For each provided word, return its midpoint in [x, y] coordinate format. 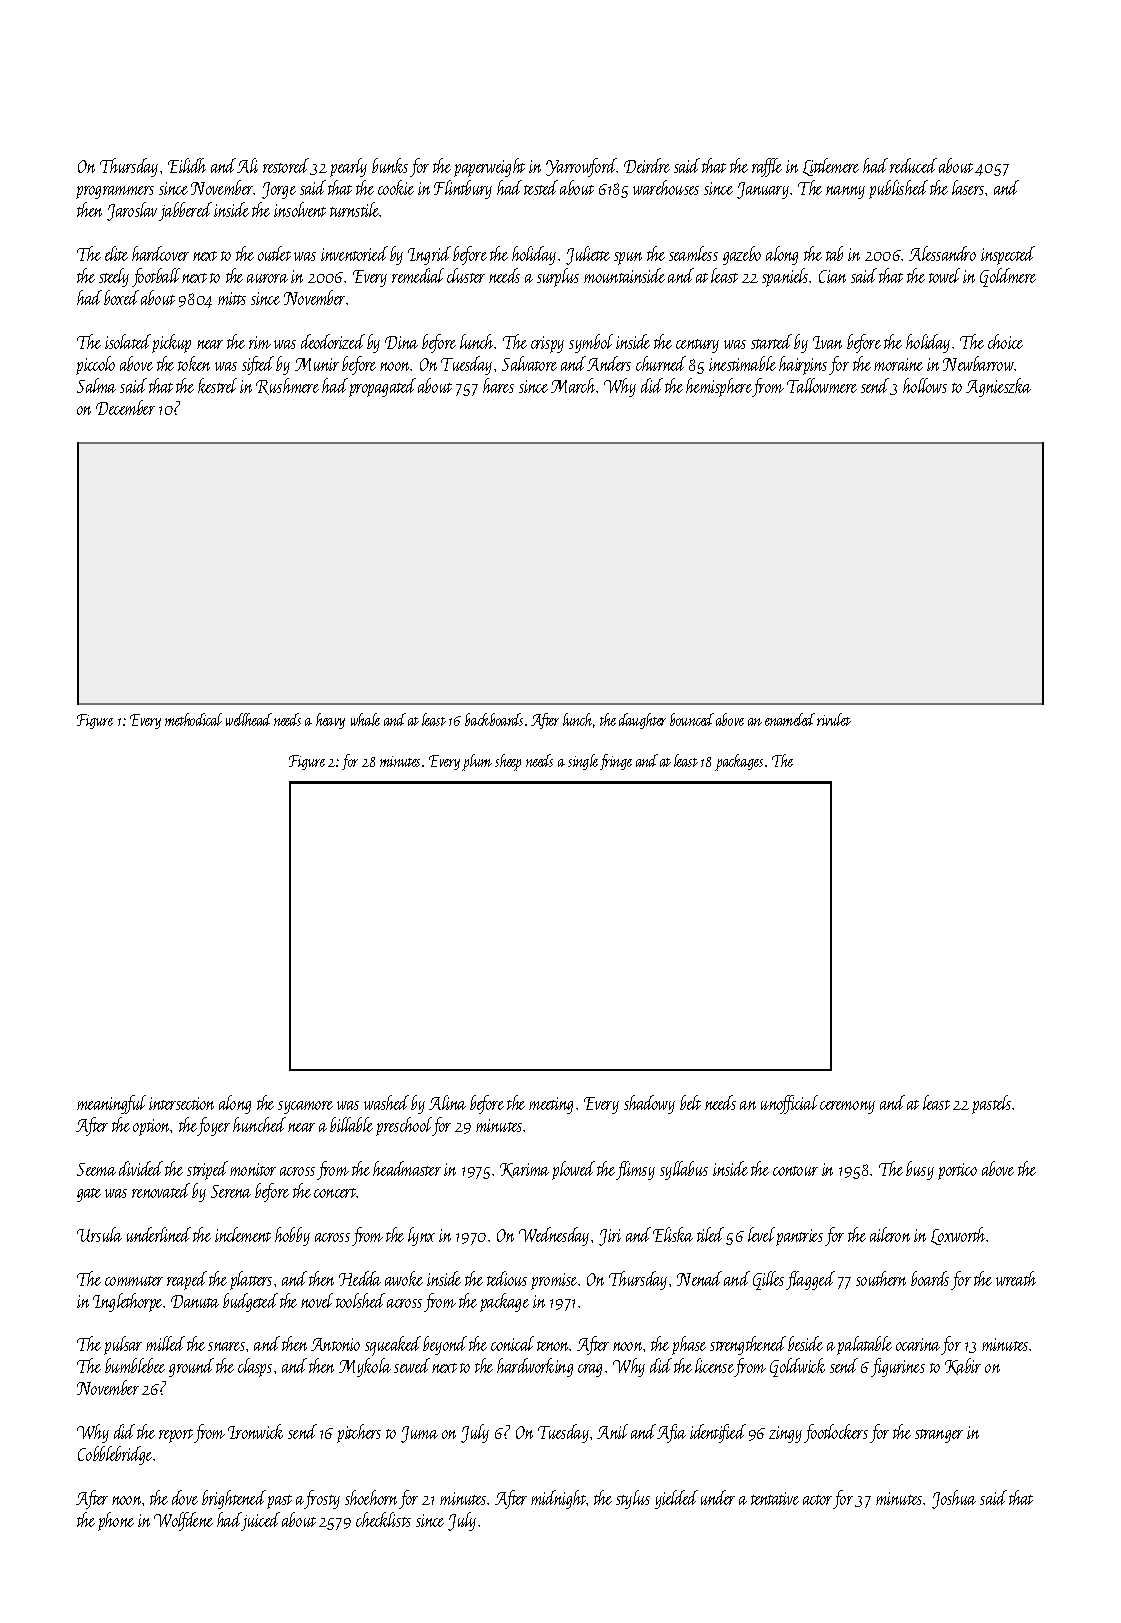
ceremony [847, 1107]
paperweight [489, 167]
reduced [913, 165]
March [574, 385]
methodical [193, 719]
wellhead [249, 719]
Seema [96, 1169]
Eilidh [187, 165]
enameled [790, 719]
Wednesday [554, 1236]
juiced [261, 1521]
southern [881, 1278]
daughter [642, 721]
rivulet [834, 719]
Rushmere [287, 386]
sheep [508, 762]
